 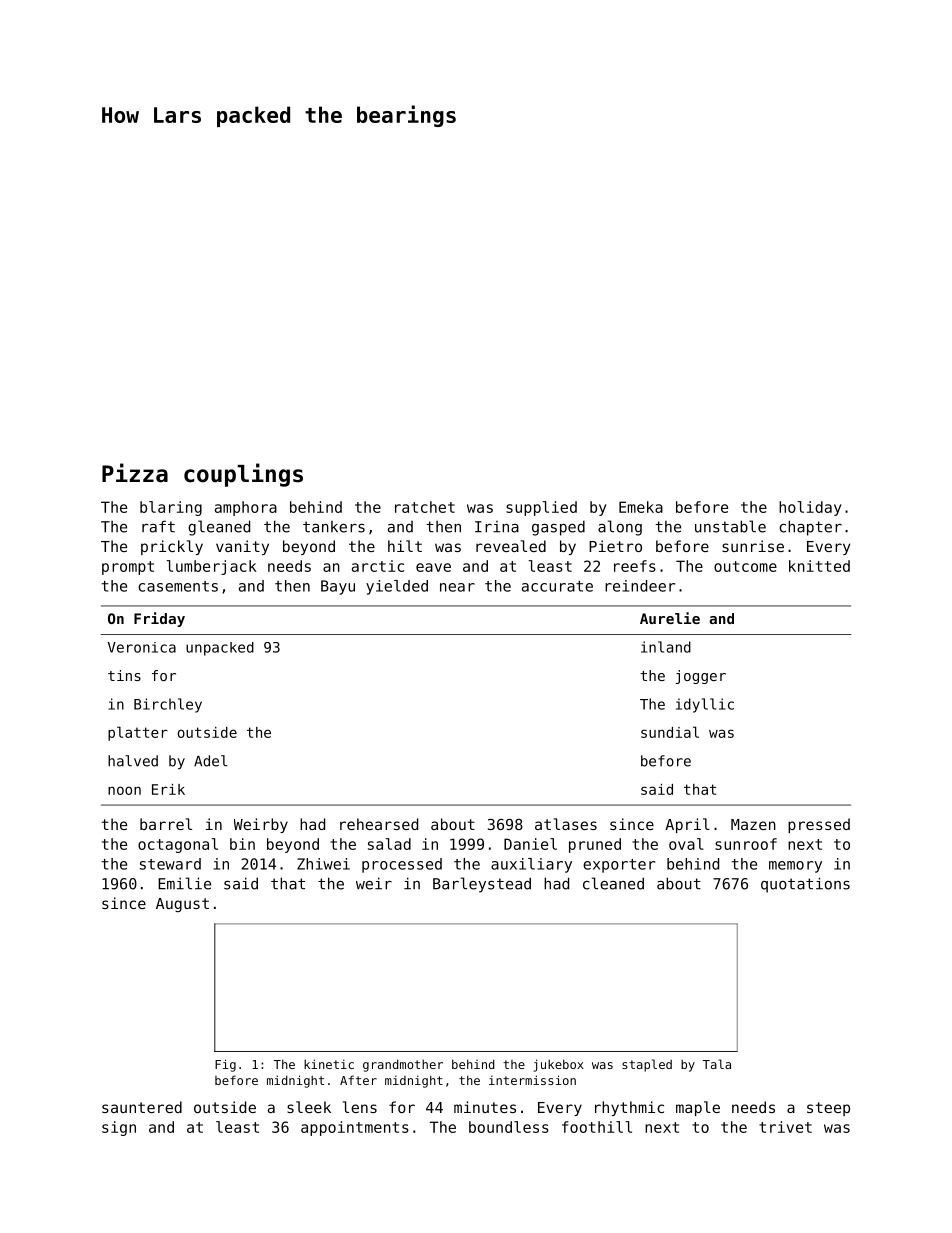 I want to click on ratchet, so click(x=425, y=507).
